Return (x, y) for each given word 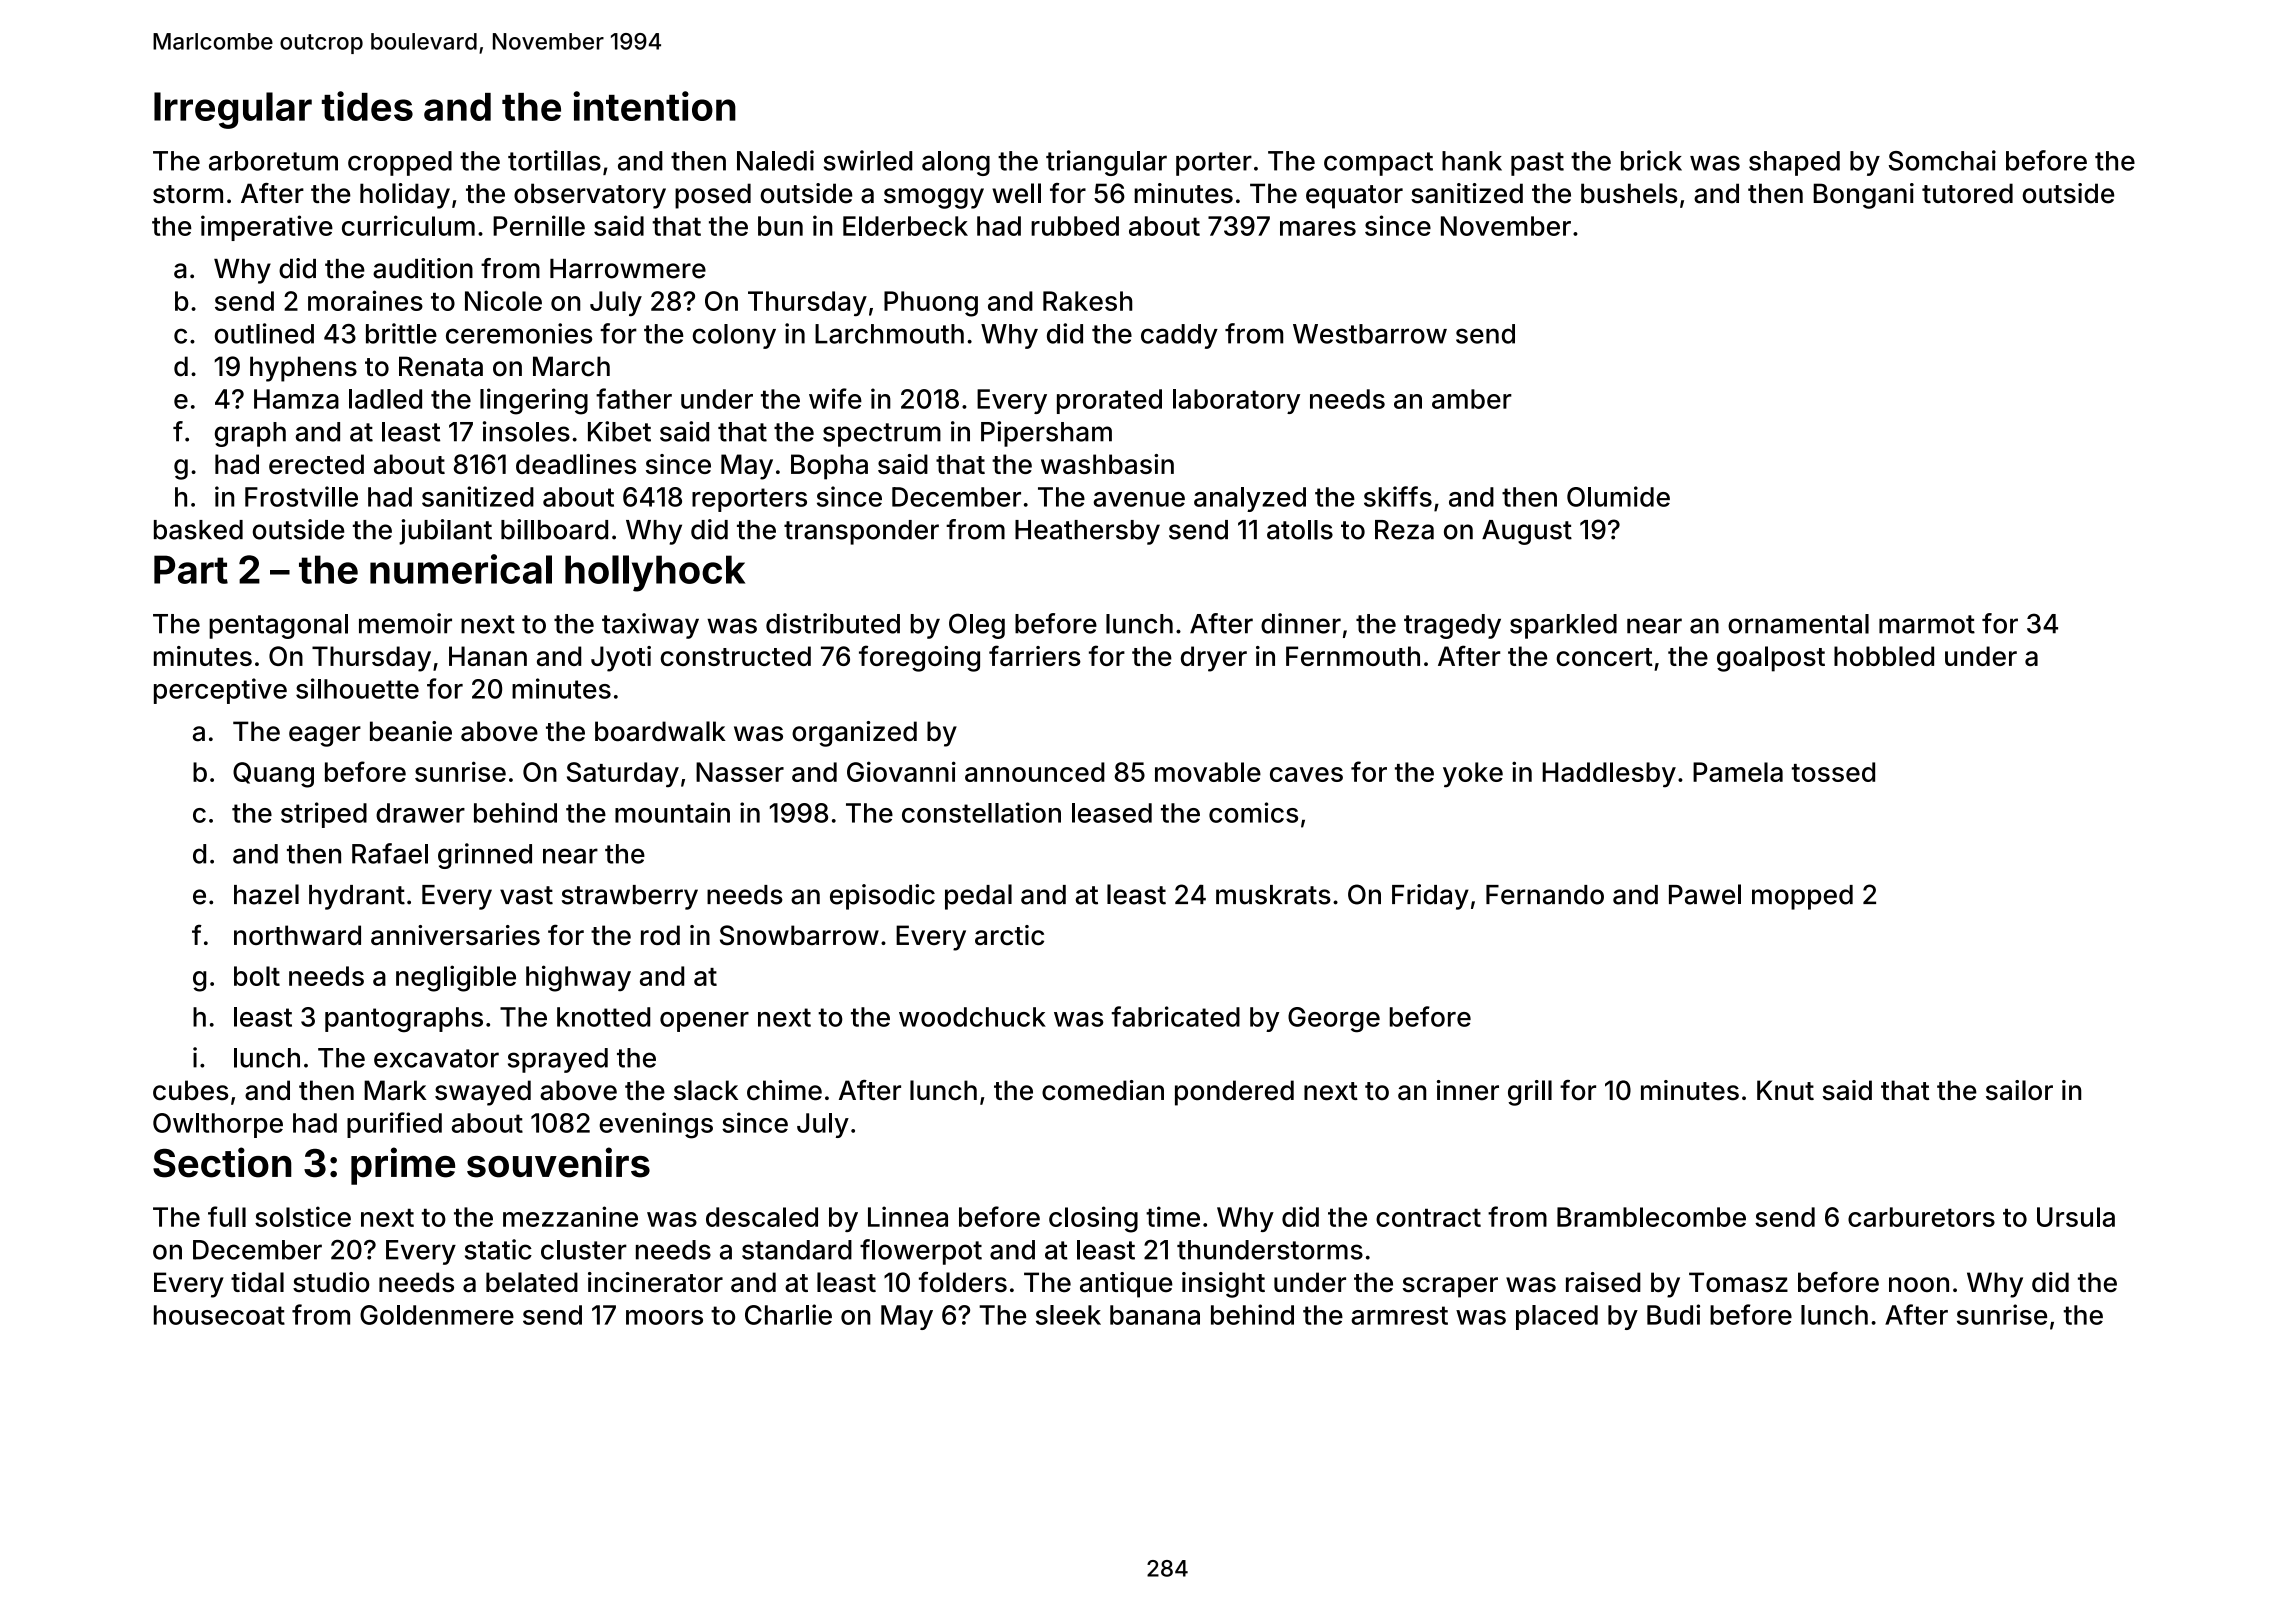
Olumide (1618, 496)
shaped (1794, 163)
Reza (1404, 530)
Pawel (1705, 894)
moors (664, 1317)
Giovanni (901, 771)
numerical (461, 569)
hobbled (1884, 656)
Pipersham (1046, 434)
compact (1378, 164)
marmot (1927, 624)
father (634, 398)
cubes (190, 1090)
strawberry (630, 897)
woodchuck (972, 1017)
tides (367, 106)
